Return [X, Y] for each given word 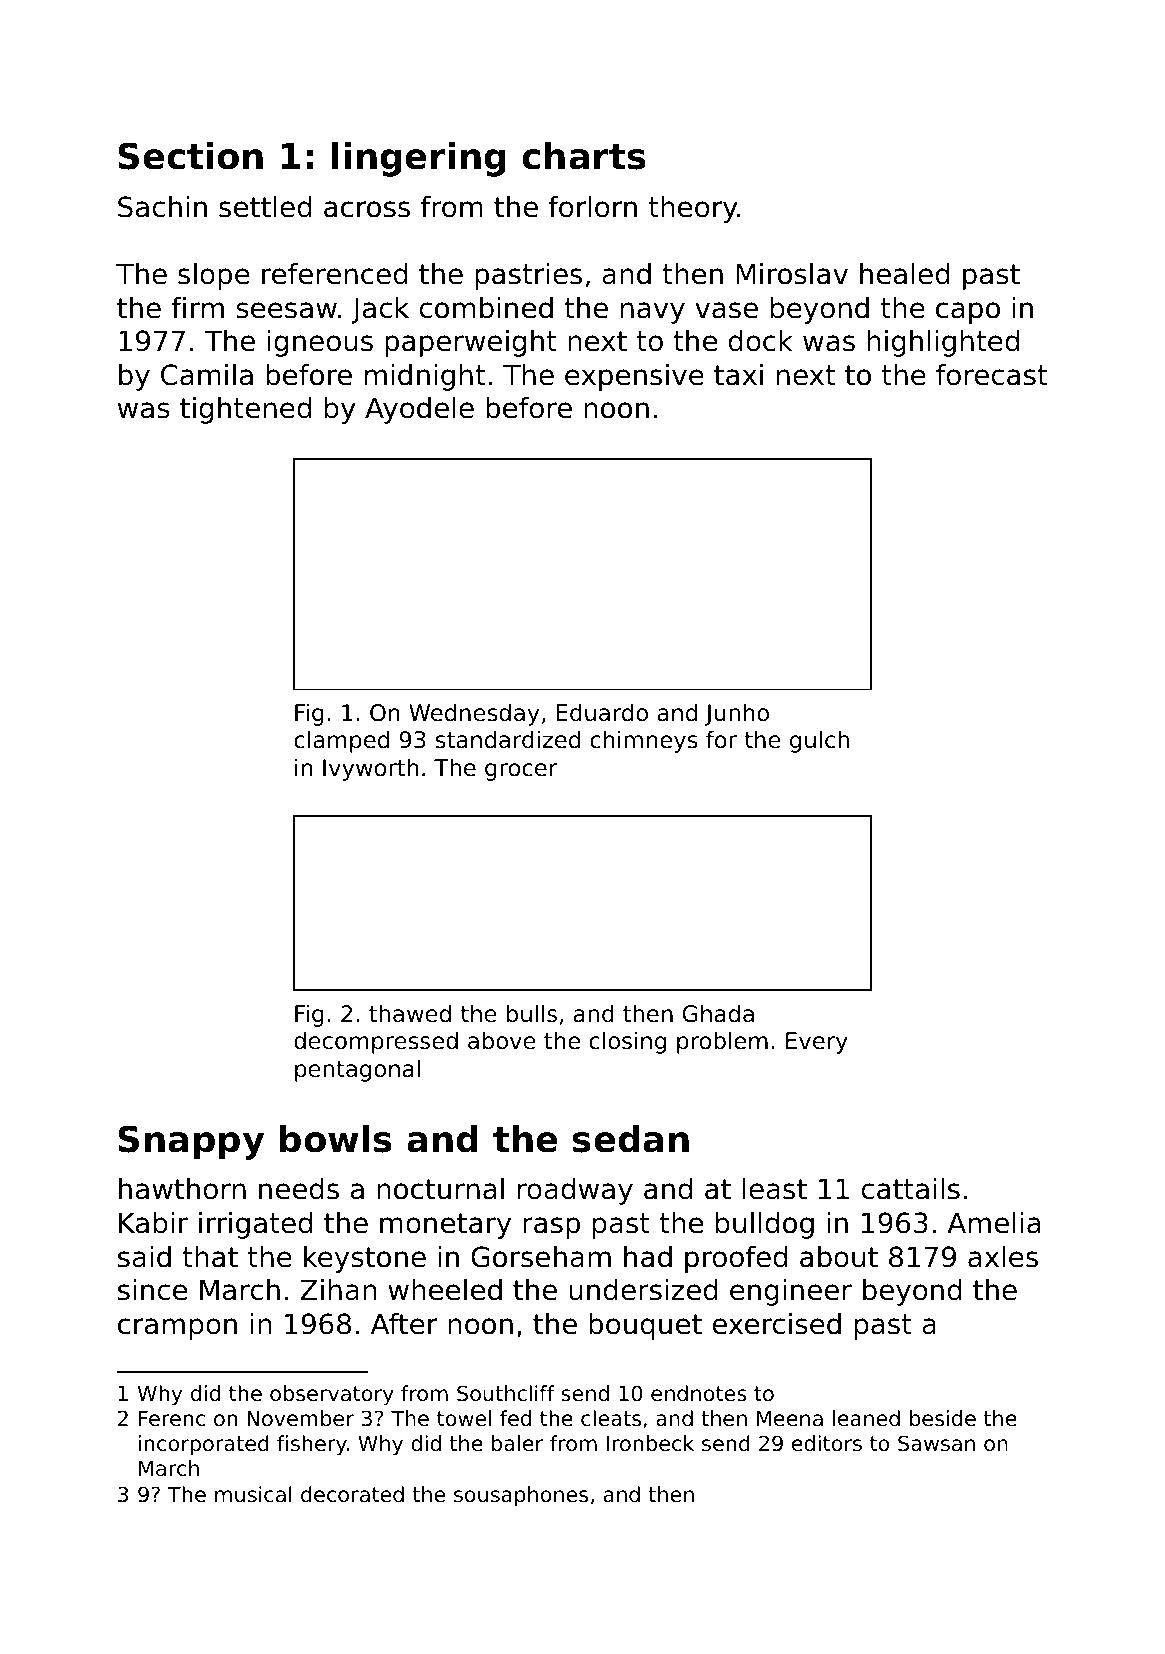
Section [190, 156]
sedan [631, 1139]
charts [584, 156]
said [144, 1257]
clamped [341, 741]
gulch [819, 741]
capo [968, 313]
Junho [737, 714]
